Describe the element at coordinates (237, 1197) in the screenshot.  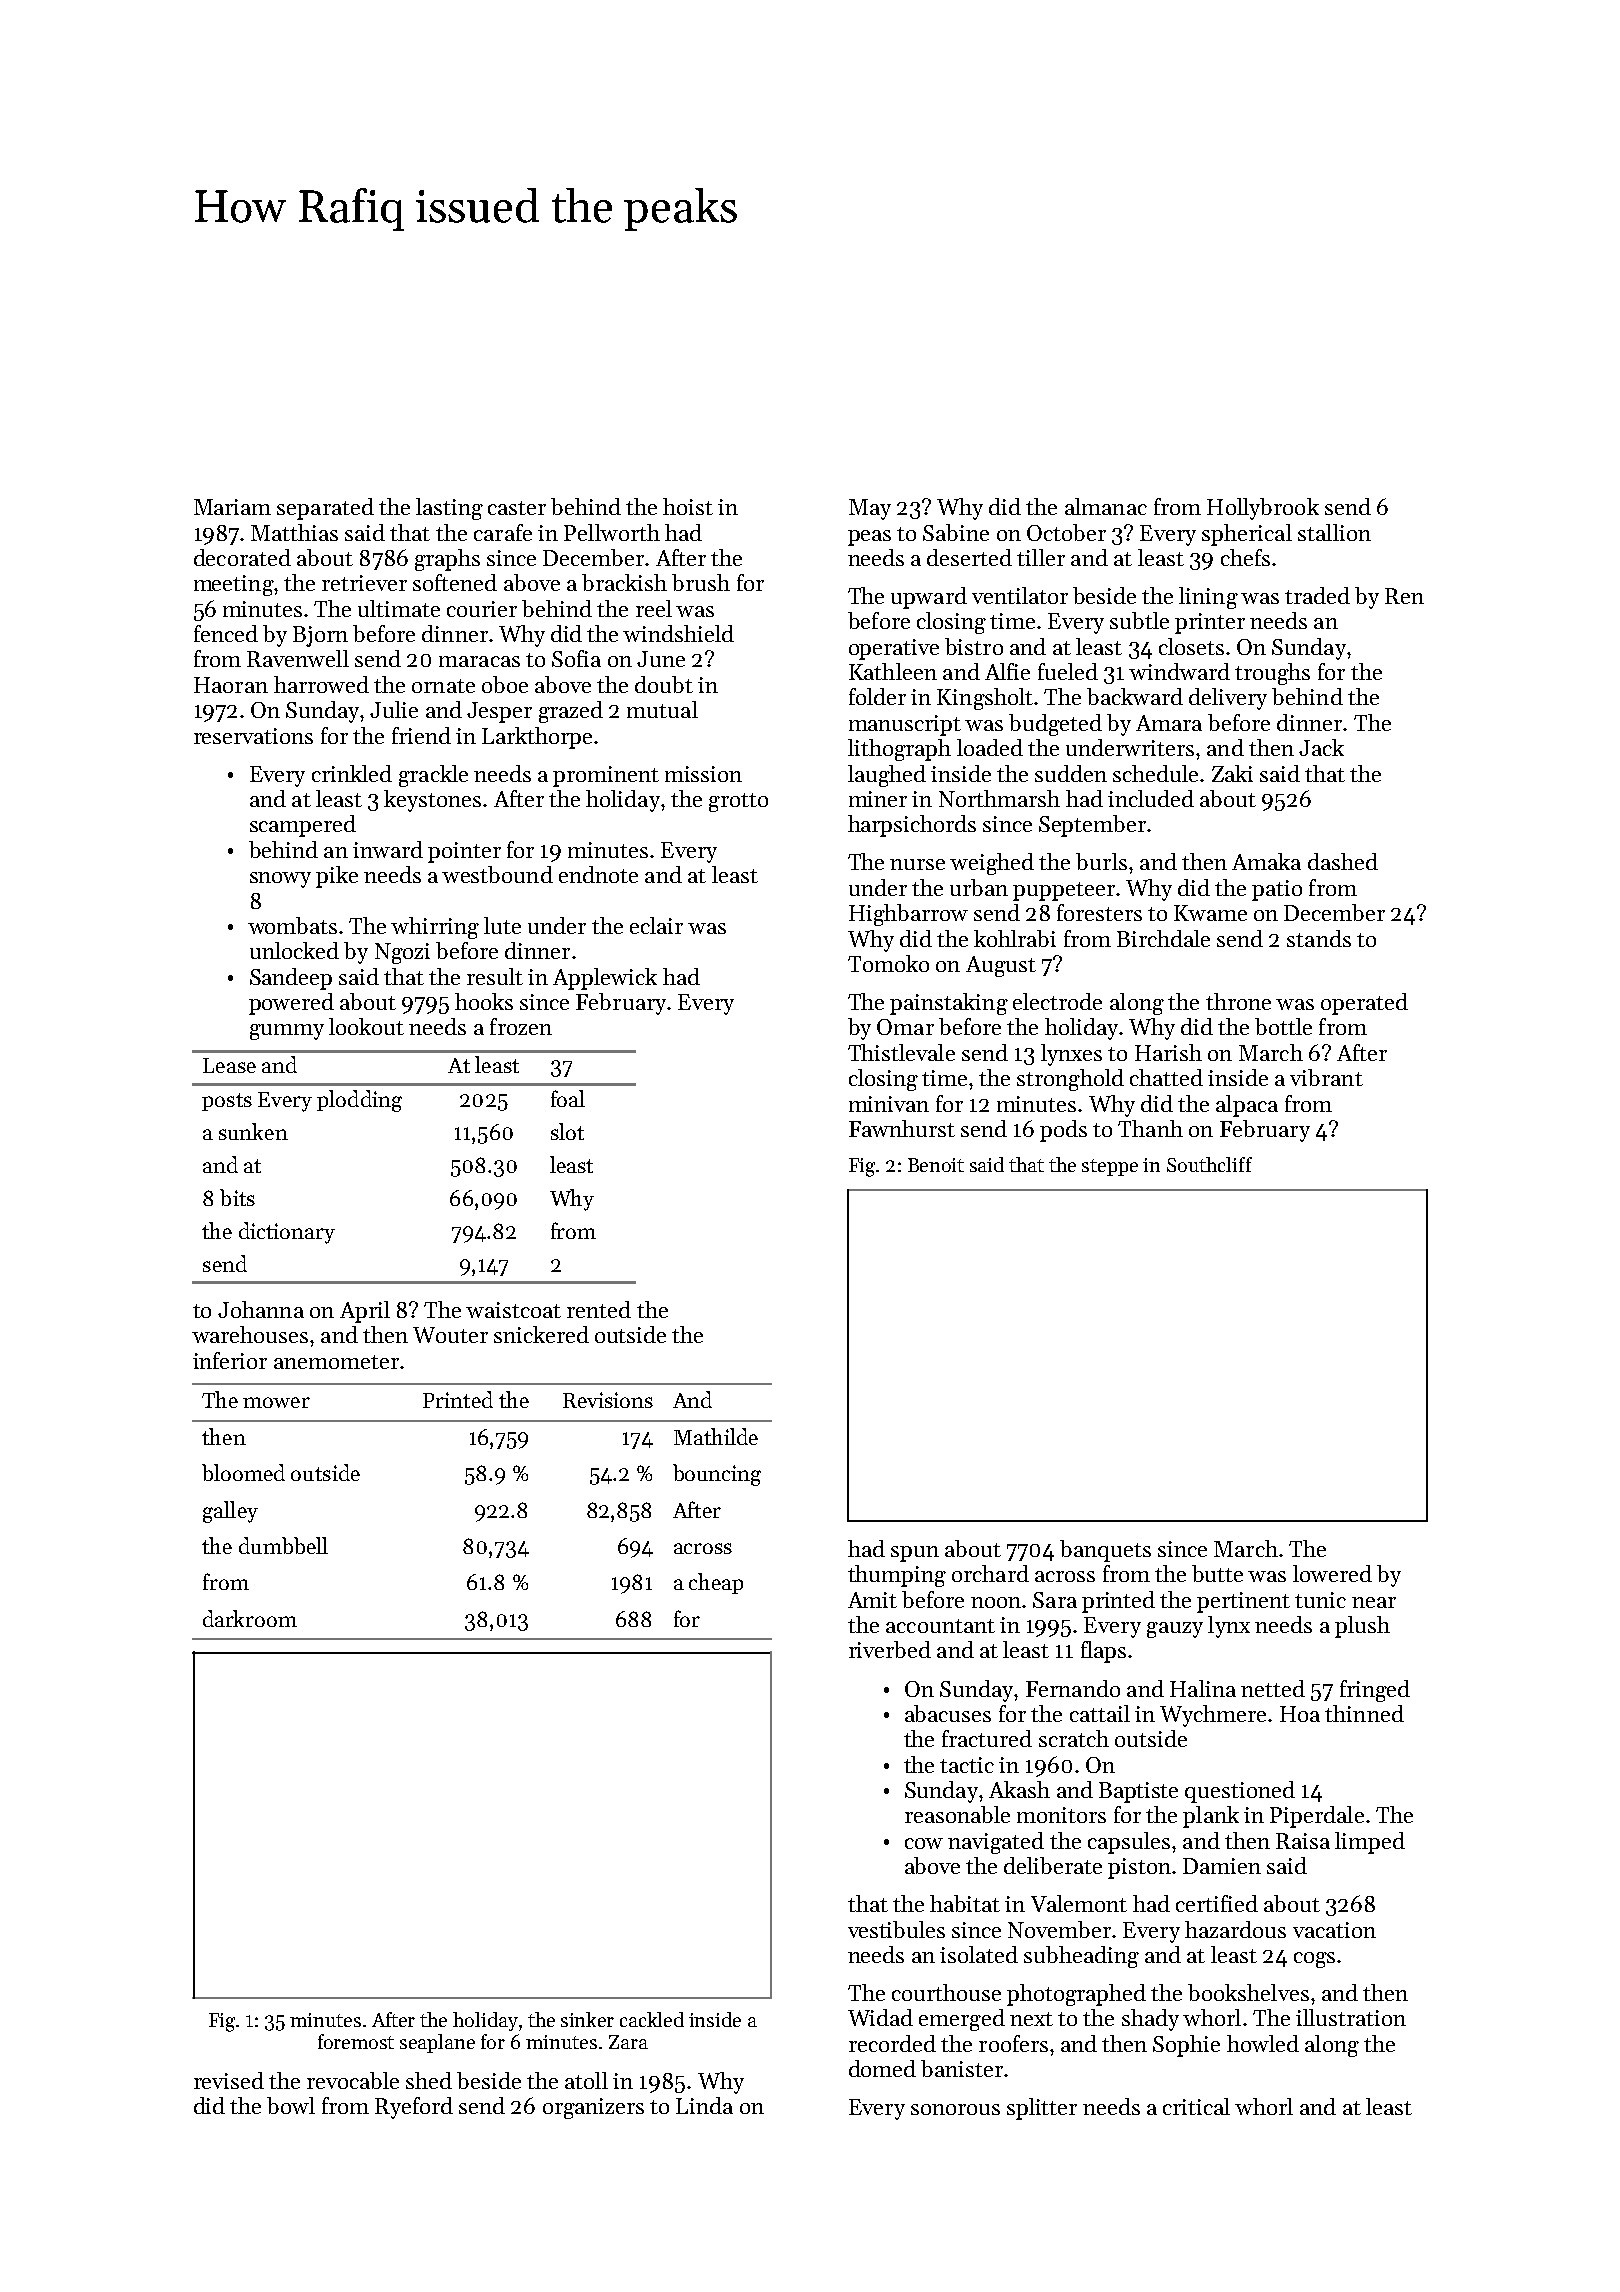
I see `bits` at that location.
